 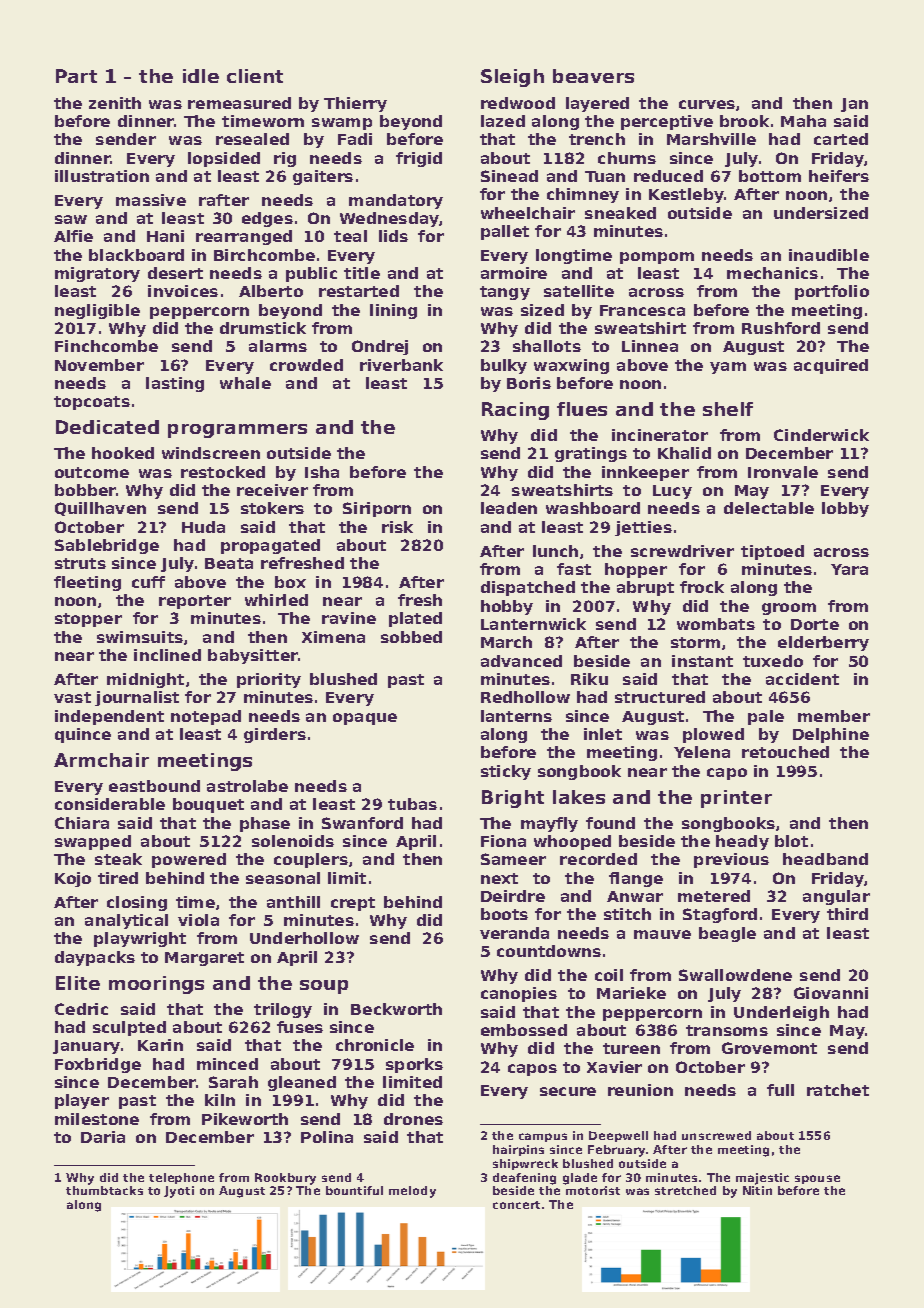 I want to click on lunch, so click(x=555, y=551).
